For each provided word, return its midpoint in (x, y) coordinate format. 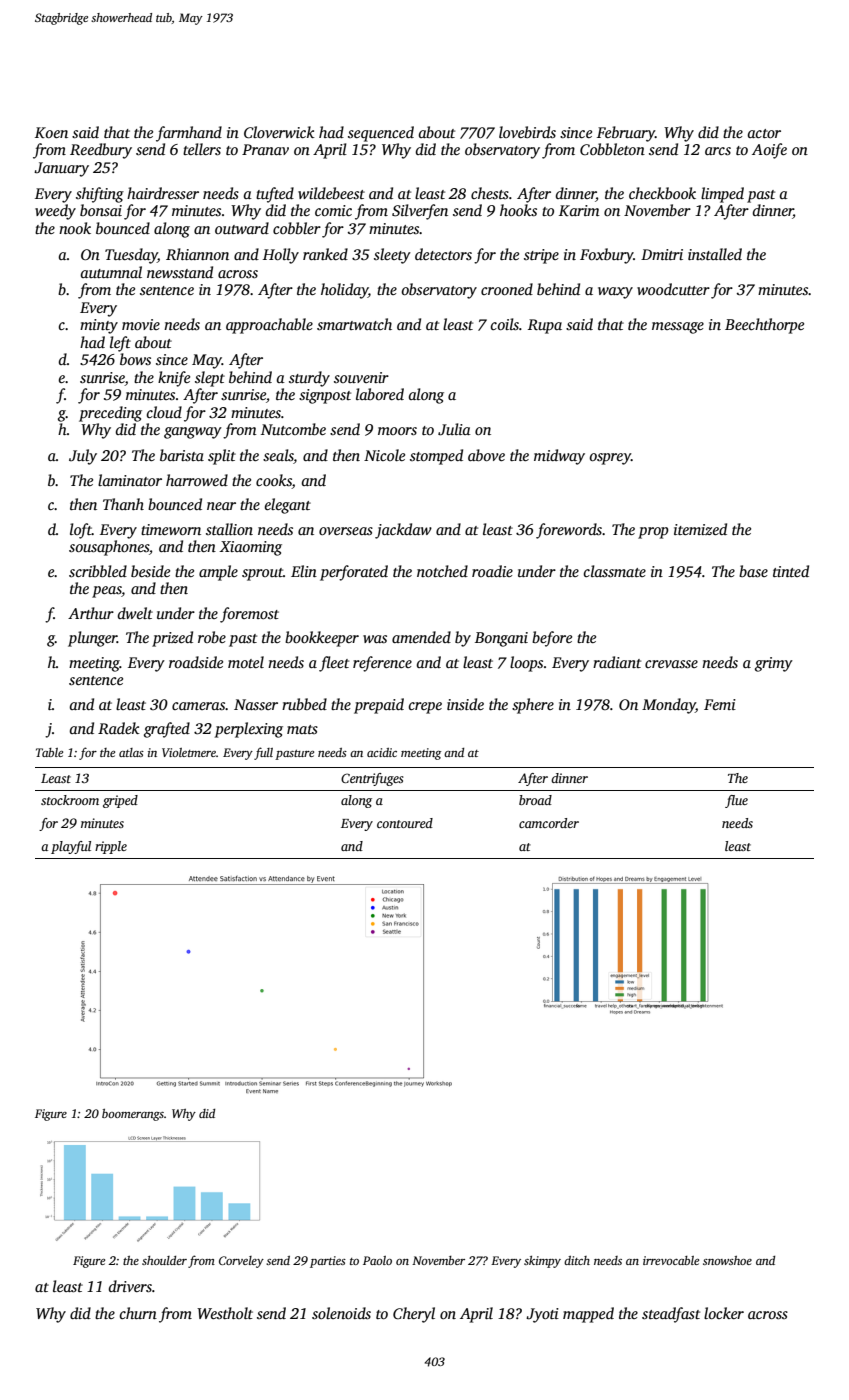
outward (242, 228)
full (263, 753)
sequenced (381, 134)
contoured (405, 823)
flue (736, 801)
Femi (720, 704)
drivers (130, 1286)
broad (535, 800)
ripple (111, 847)
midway (559, 457)
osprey (610, 459)
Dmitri (662, 254)
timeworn (171, 529)
